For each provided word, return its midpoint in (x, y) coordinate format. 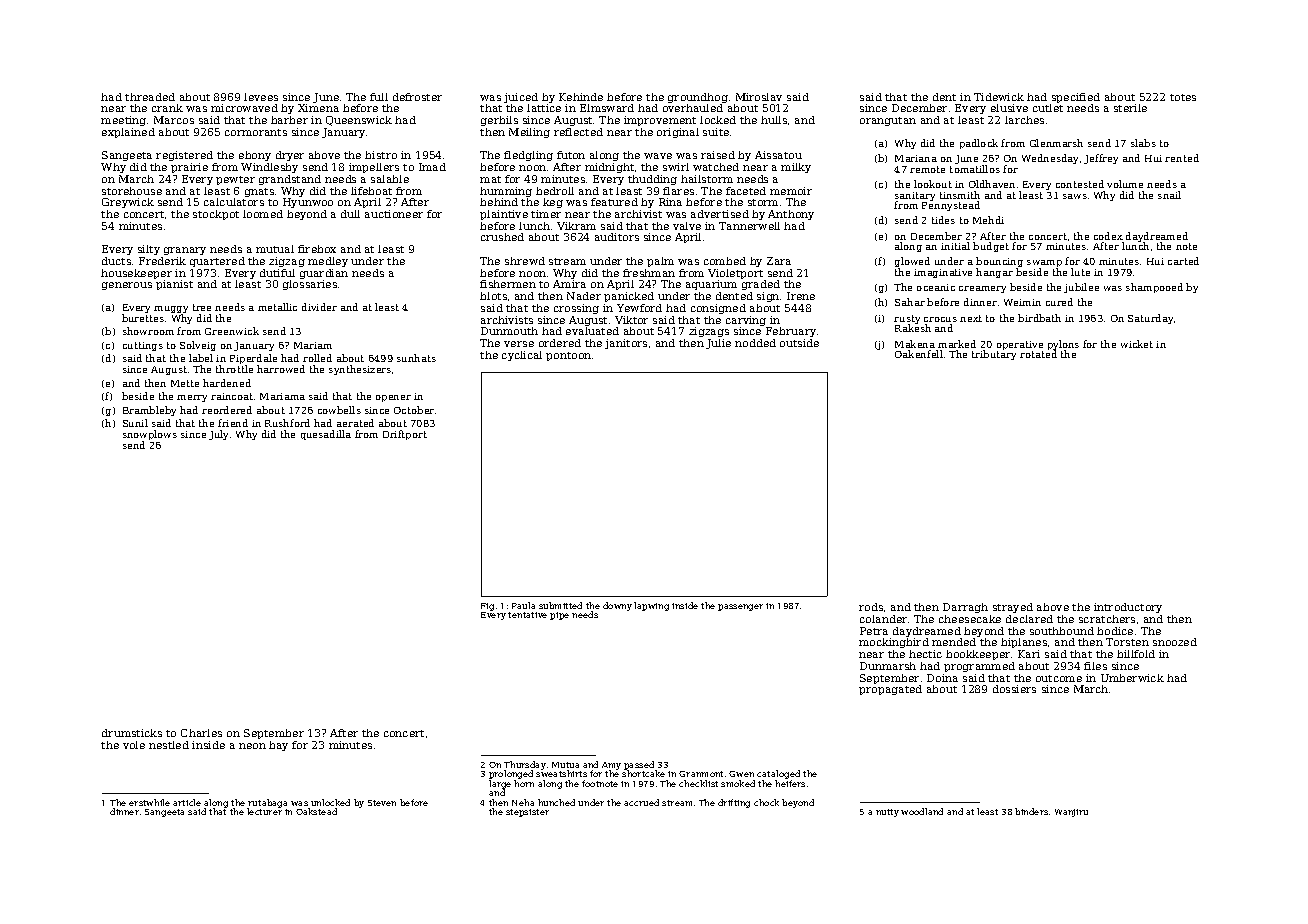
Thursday (525, 766)
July (218, 435)
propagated (890, 690)
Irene (801, 296)
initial (955, 246)
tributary (994, 355)
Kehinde (581, 97)
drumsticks (132, 733)
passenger (740, 607)
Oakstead (316, 811)
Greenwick (232, 331)
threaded (150, 97)
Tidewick (999, 97)
